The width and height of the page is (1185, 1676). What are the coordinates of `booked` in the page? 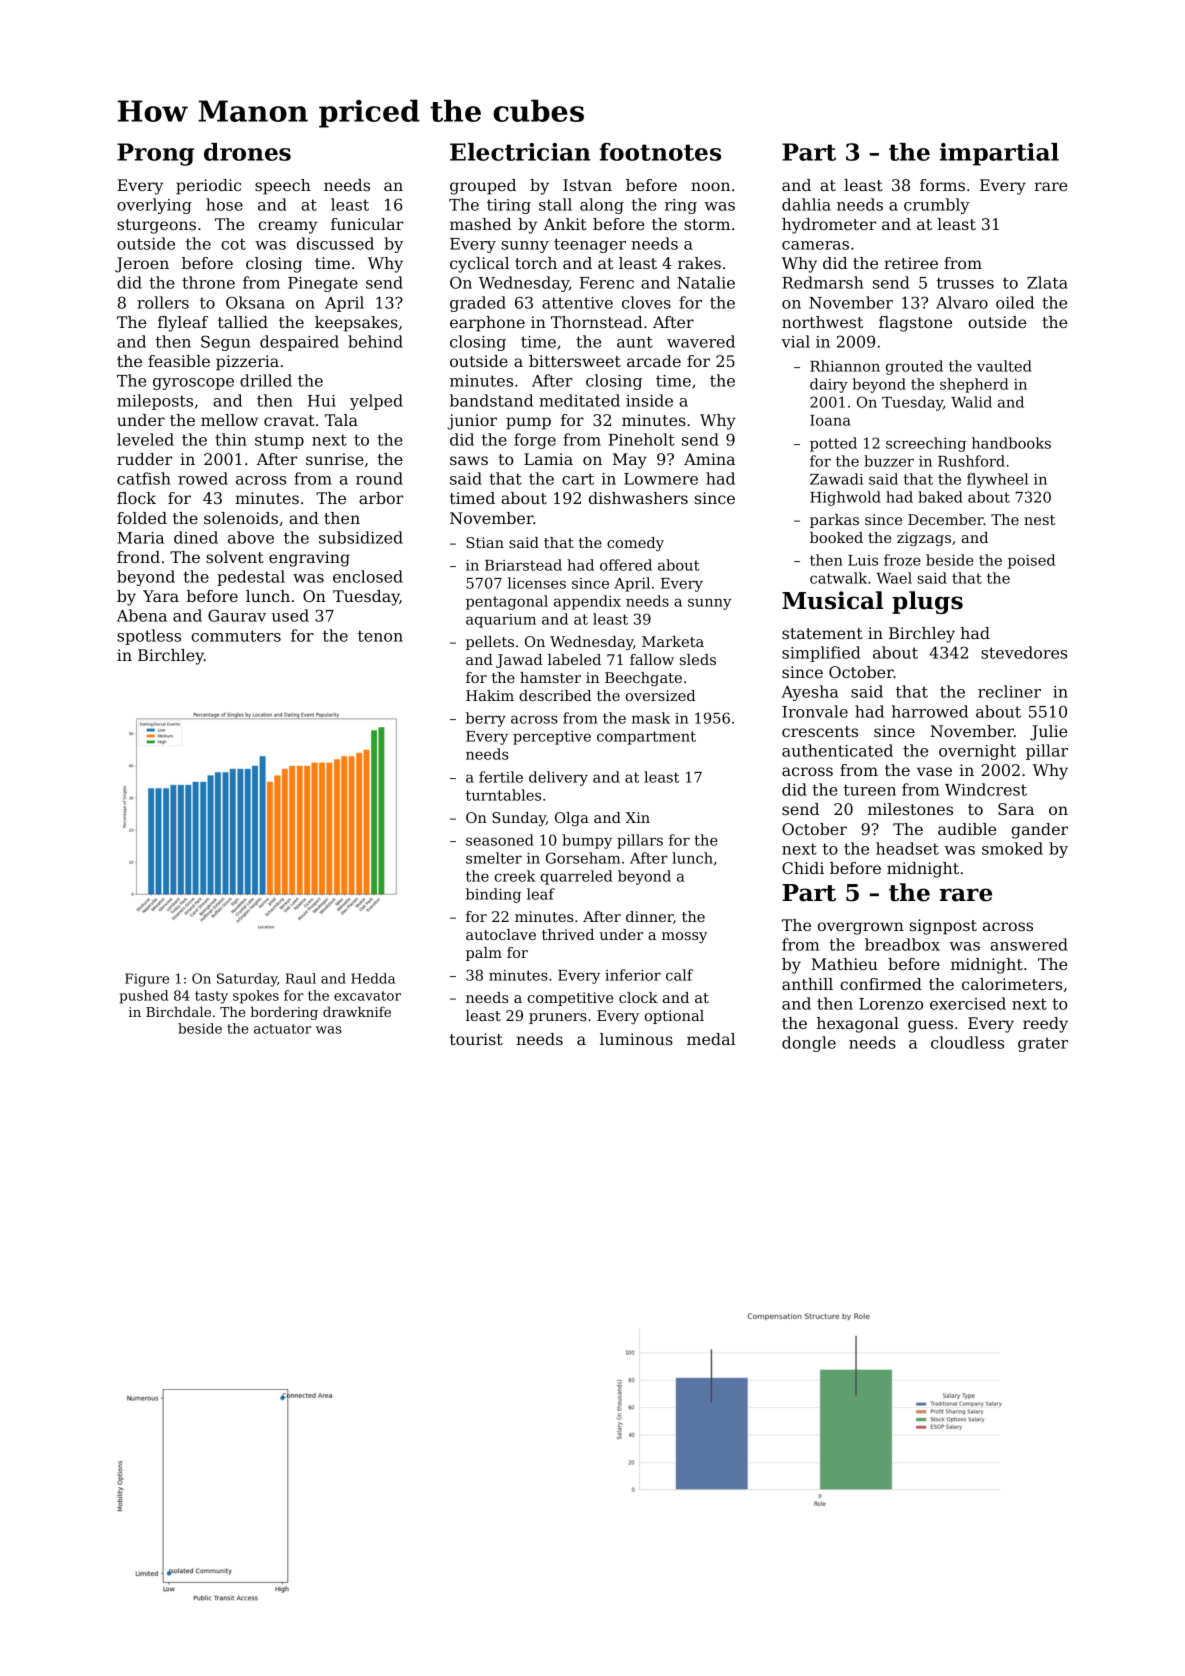 It's located at (836, 537).
